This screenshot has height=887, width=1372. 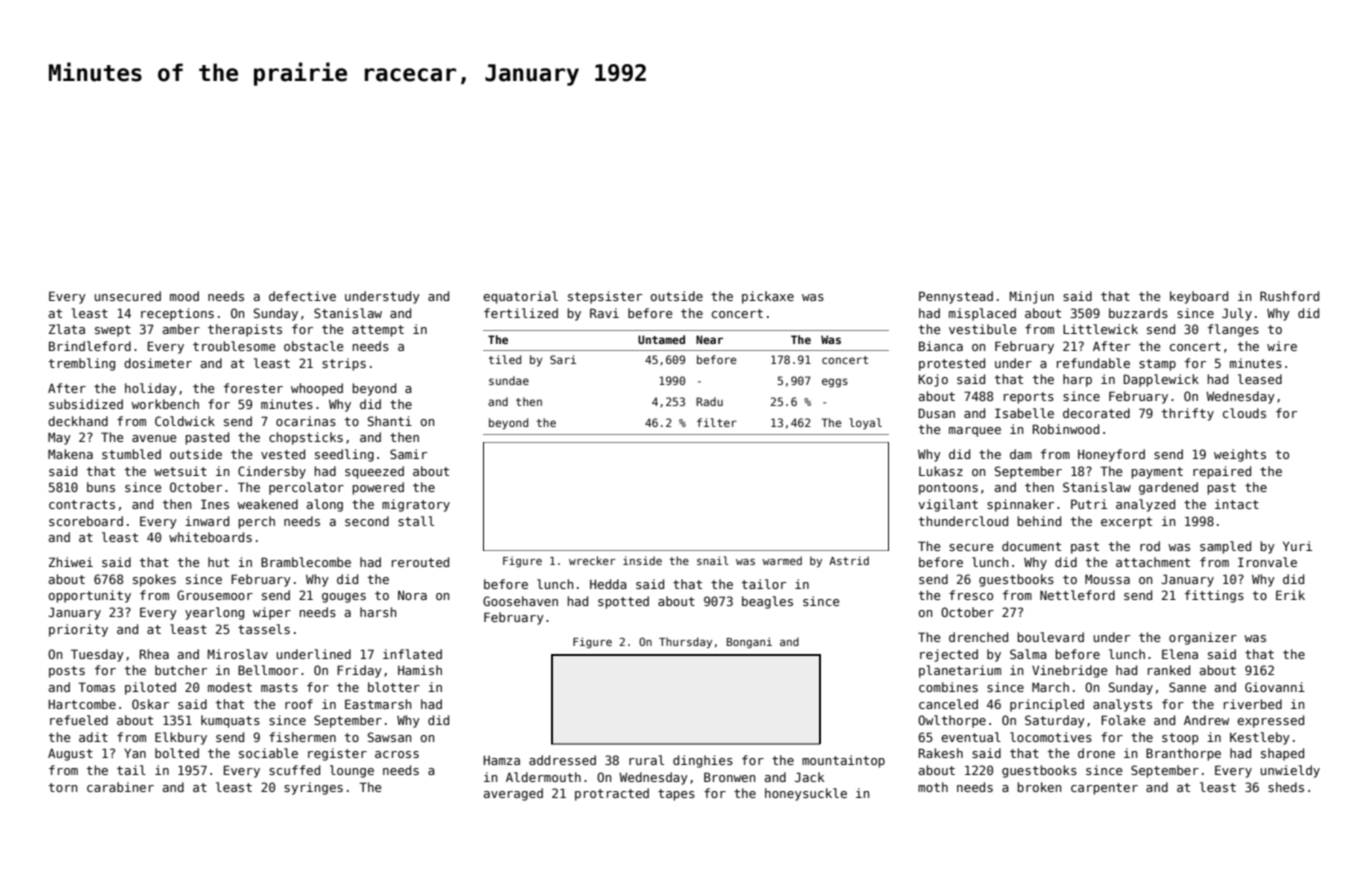 What do you see at coordinates (1032, 297) in the screenshot?
I see `Minjun` at bounding box center [1032, 297].
